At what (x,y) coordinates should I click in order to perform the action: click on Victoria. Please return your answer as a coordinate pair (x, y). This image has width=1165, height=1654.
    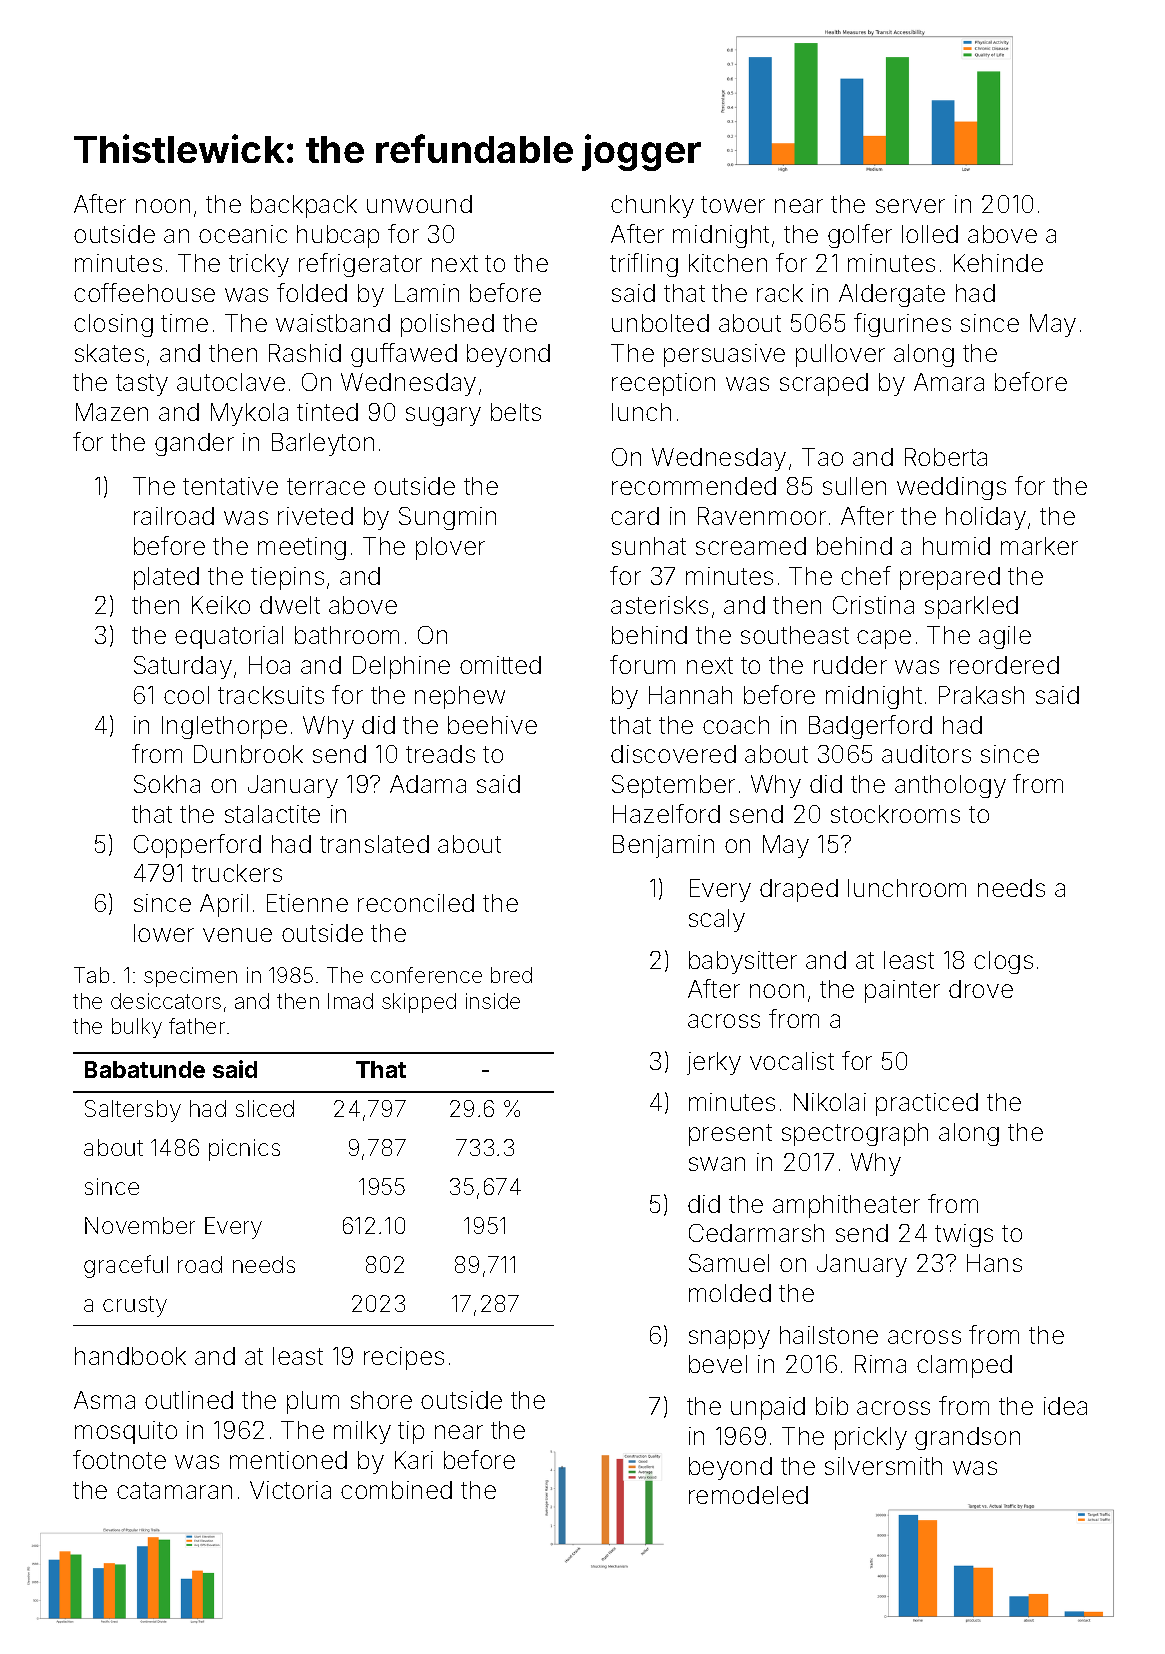
    Looking at the image, I should click on (290, 1490).
